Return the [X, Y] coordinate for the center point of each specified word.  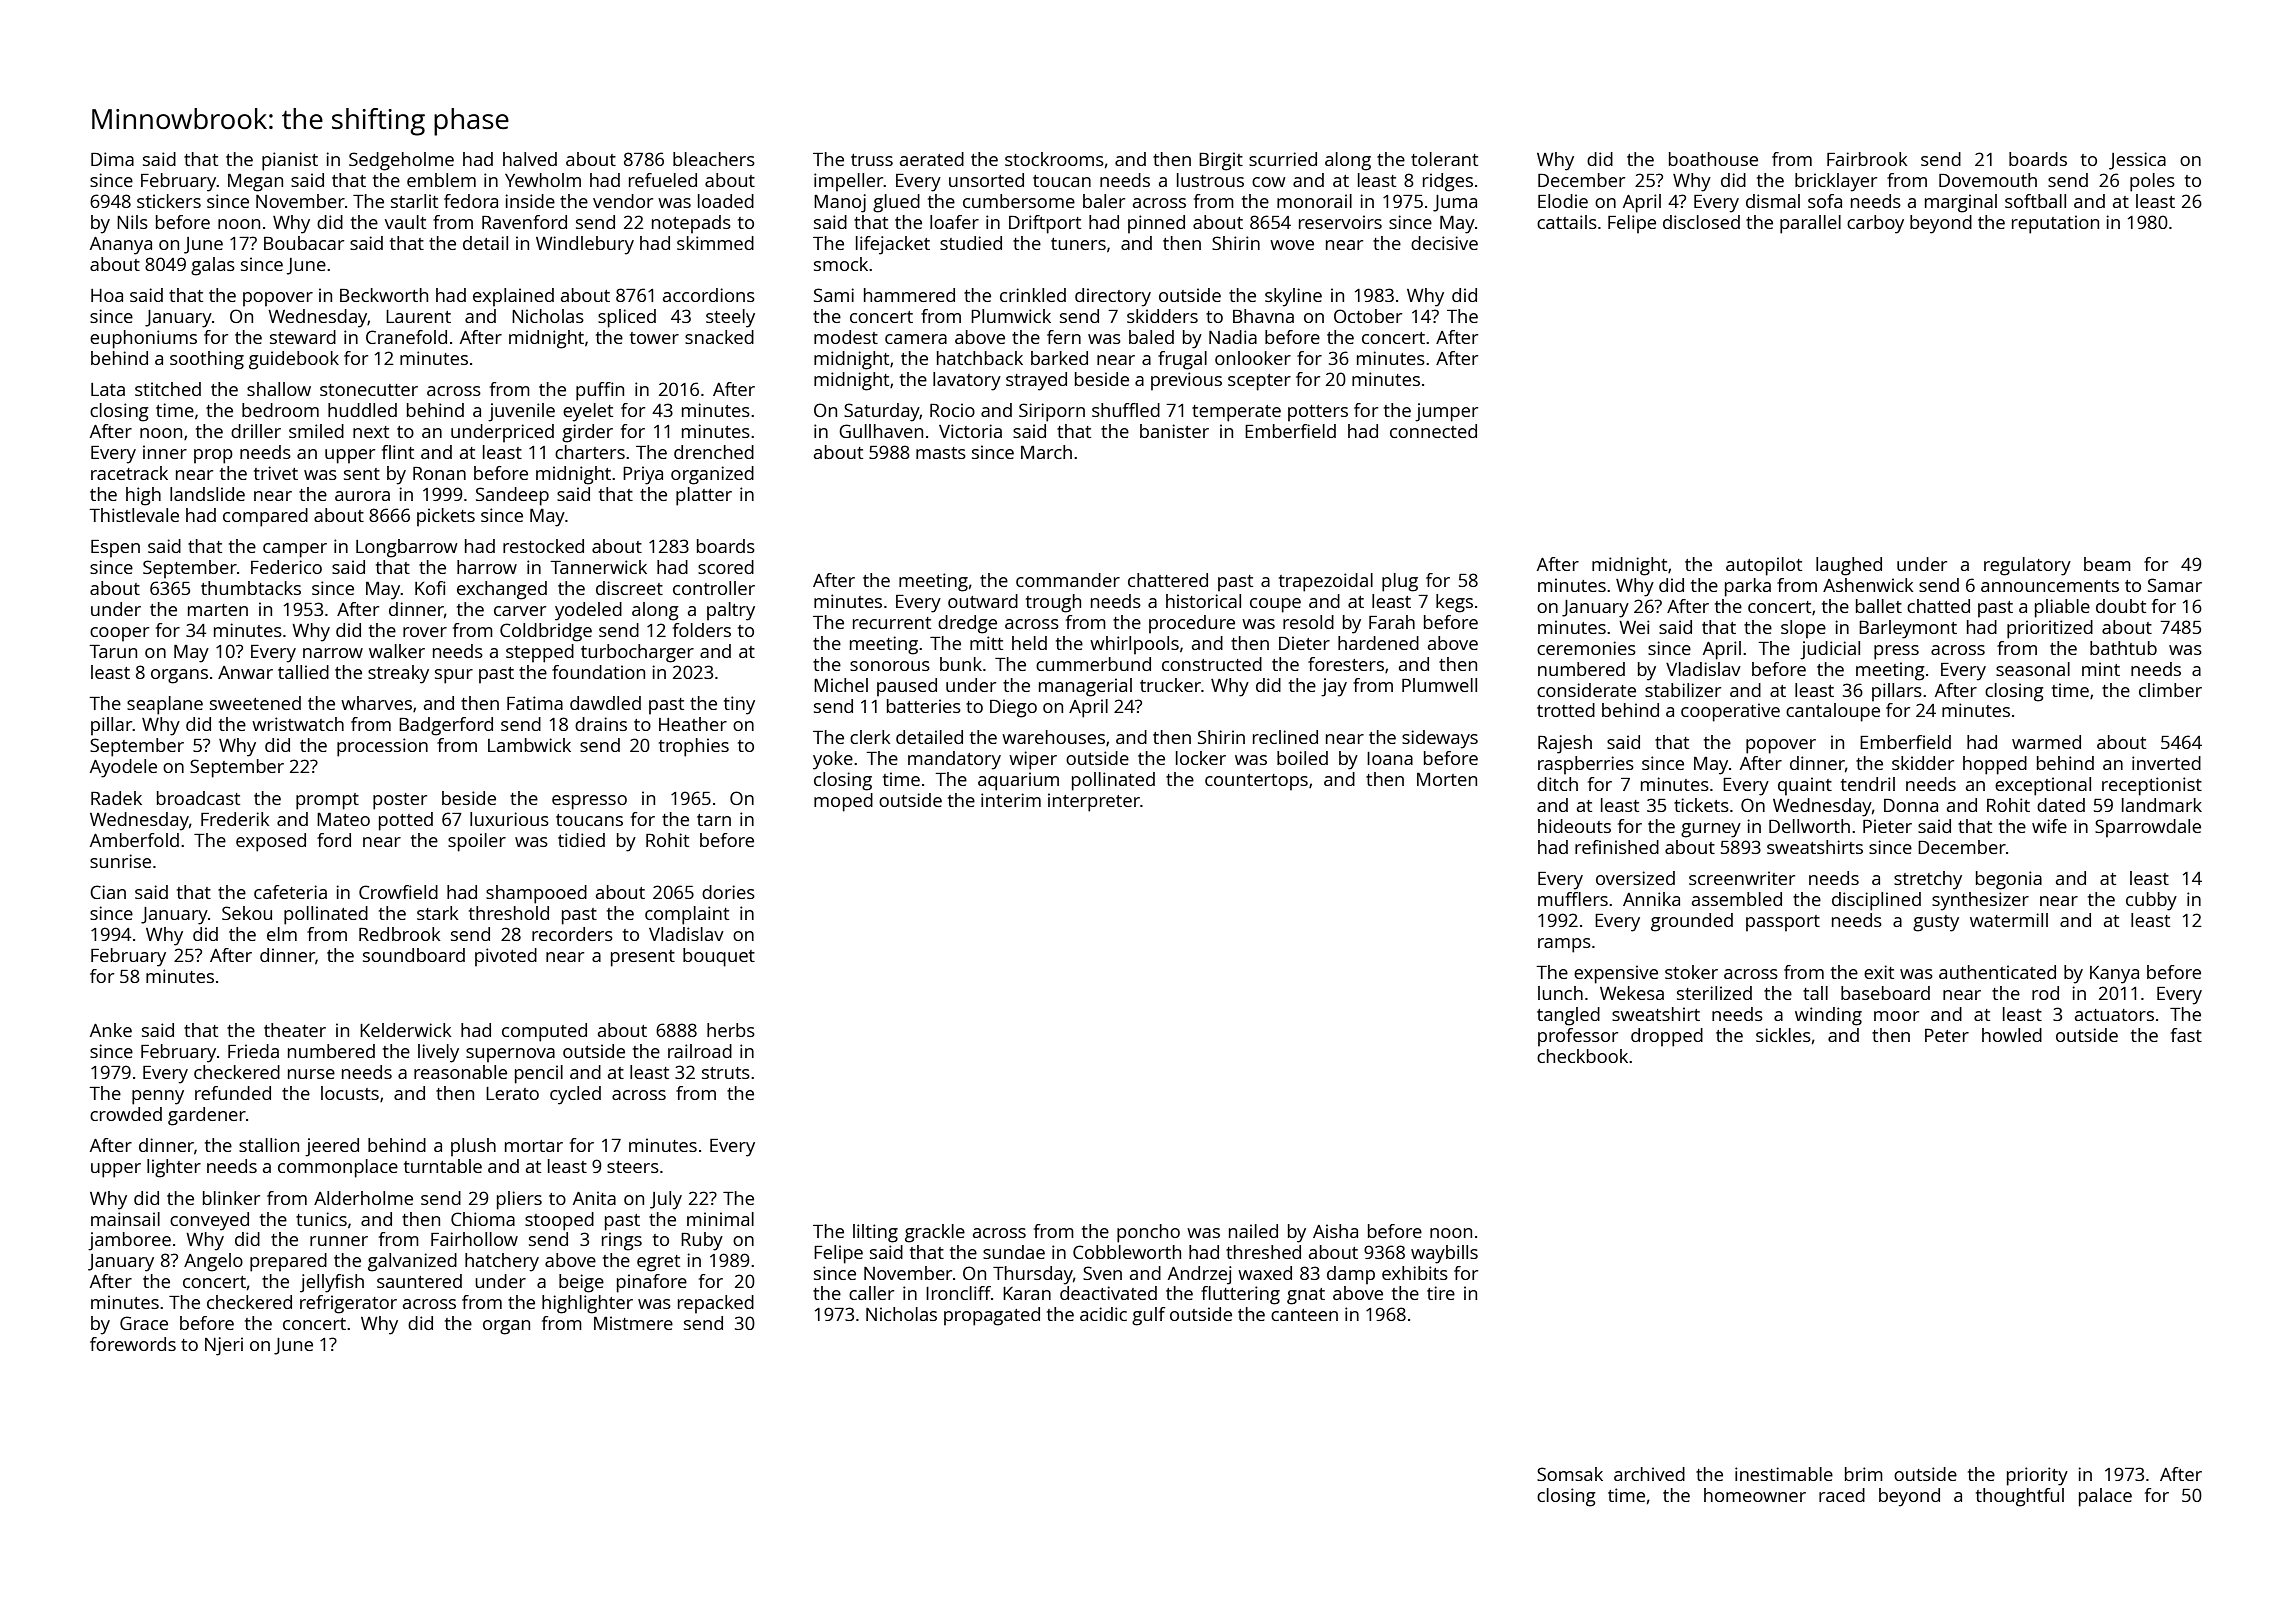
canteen [1304, 1315]
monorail [1314, 201]
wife [2049, 826]
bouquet [719, 957]
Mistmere [633, 1323]
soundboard [414, 955]
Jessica [2137, 161]
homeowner [1755, 1495]
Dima [112, 159]
